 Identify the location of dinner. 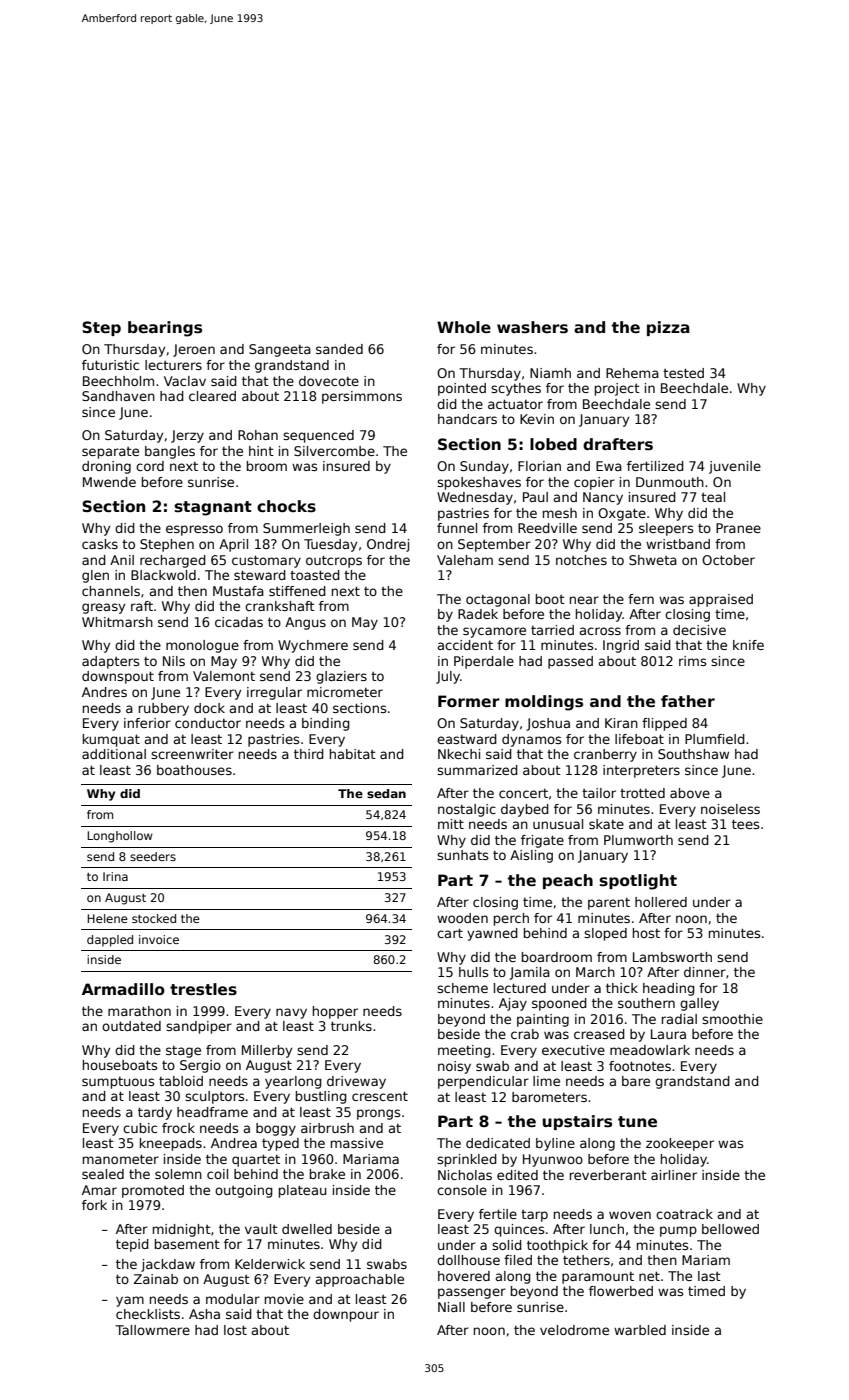
(705, 972).
